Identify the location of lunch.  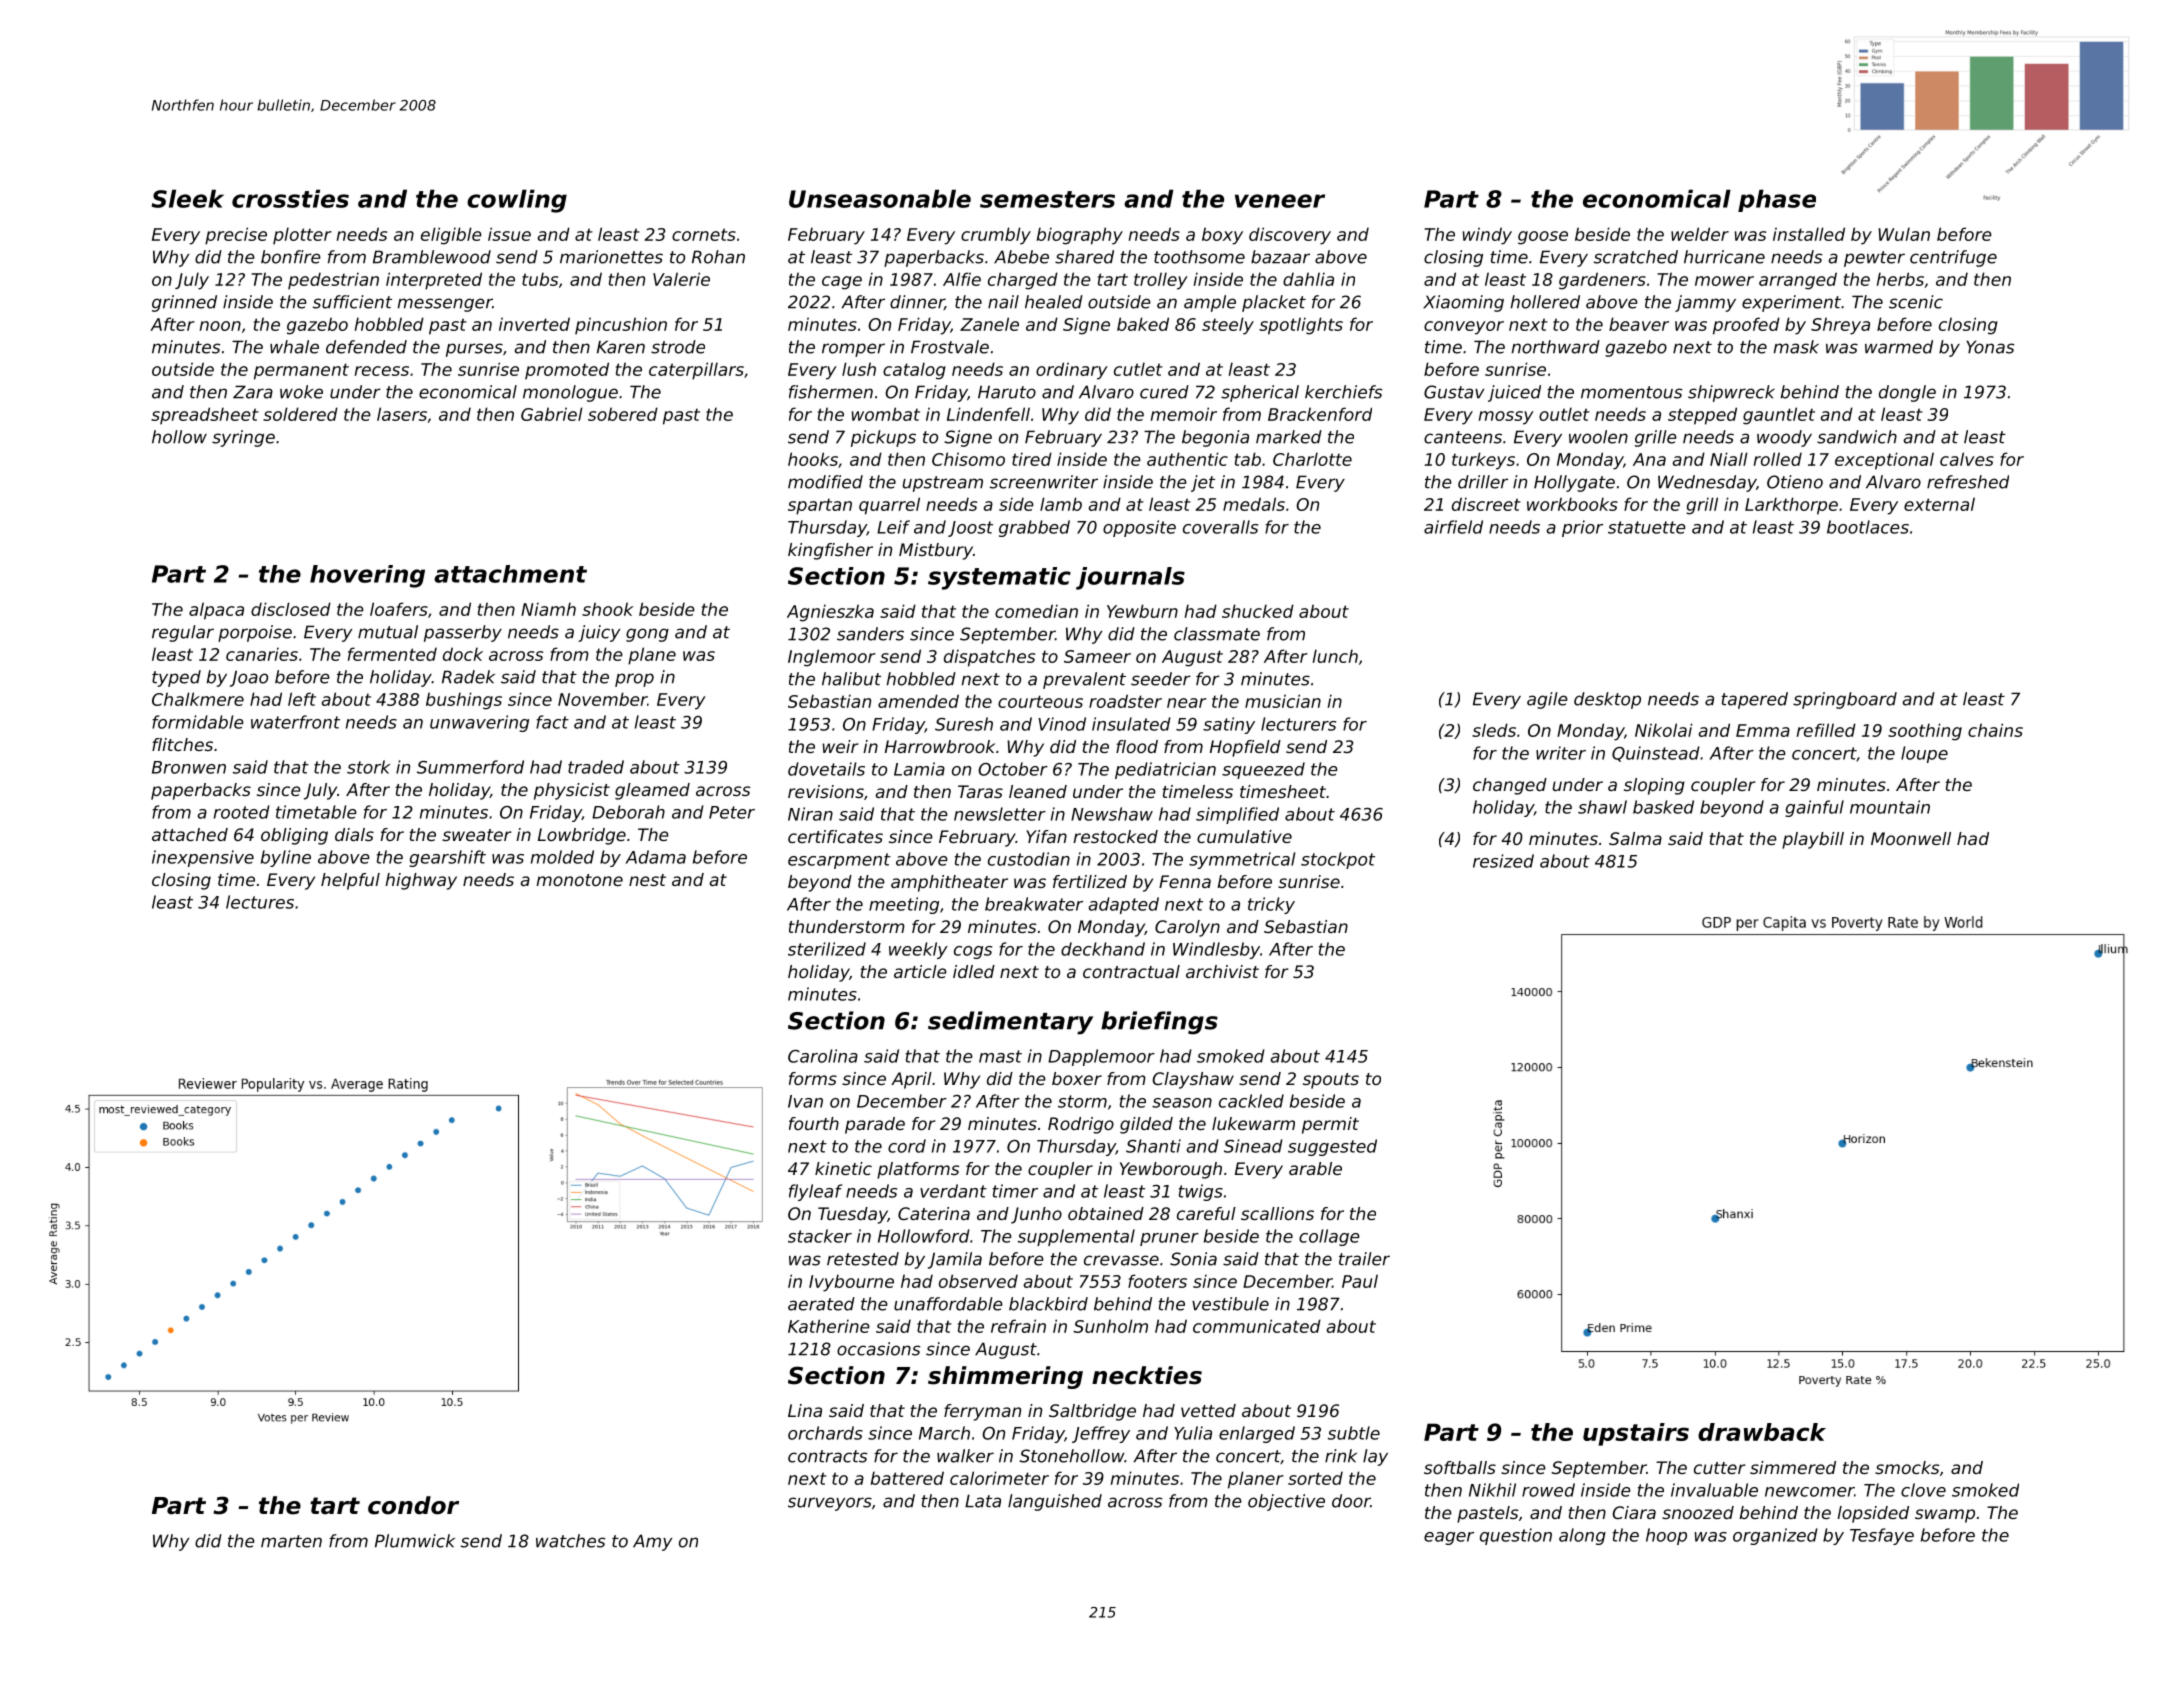
(1335, 656).
